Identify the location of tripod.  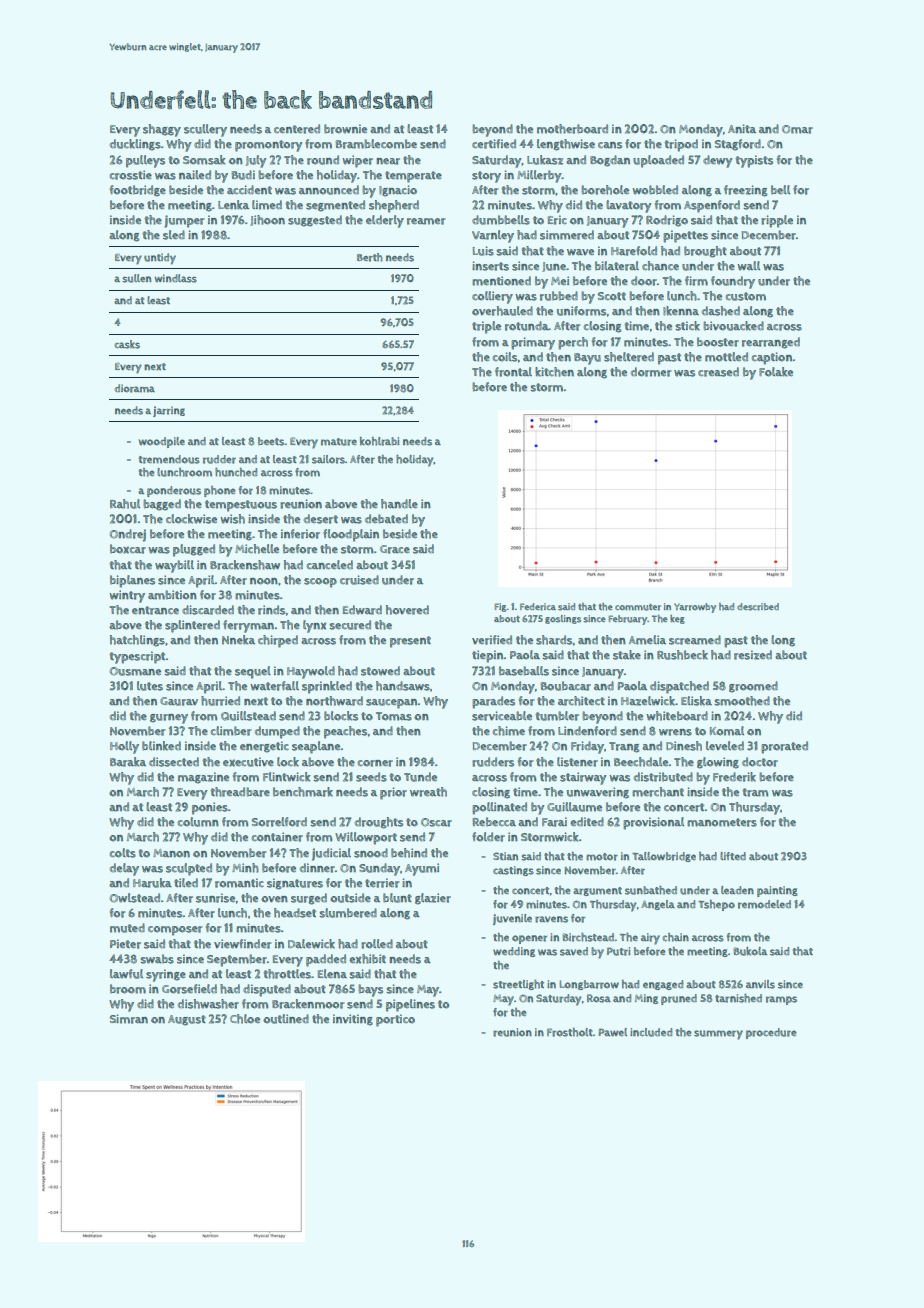
(681, 145).
